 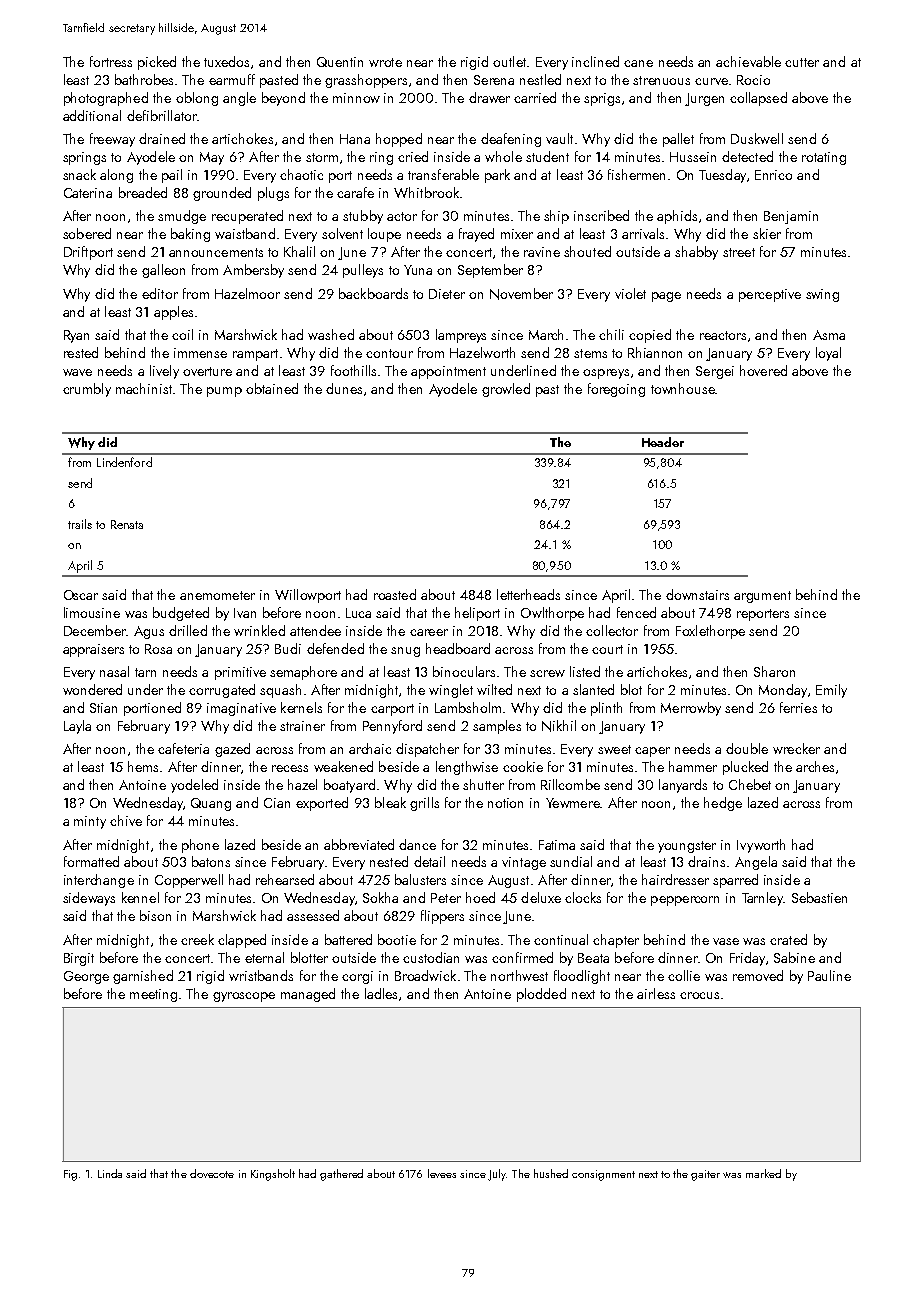 What do you see at coordinates (103, 708) in the screenshot?
I see `Stian` at bounding box center [103, 708].
